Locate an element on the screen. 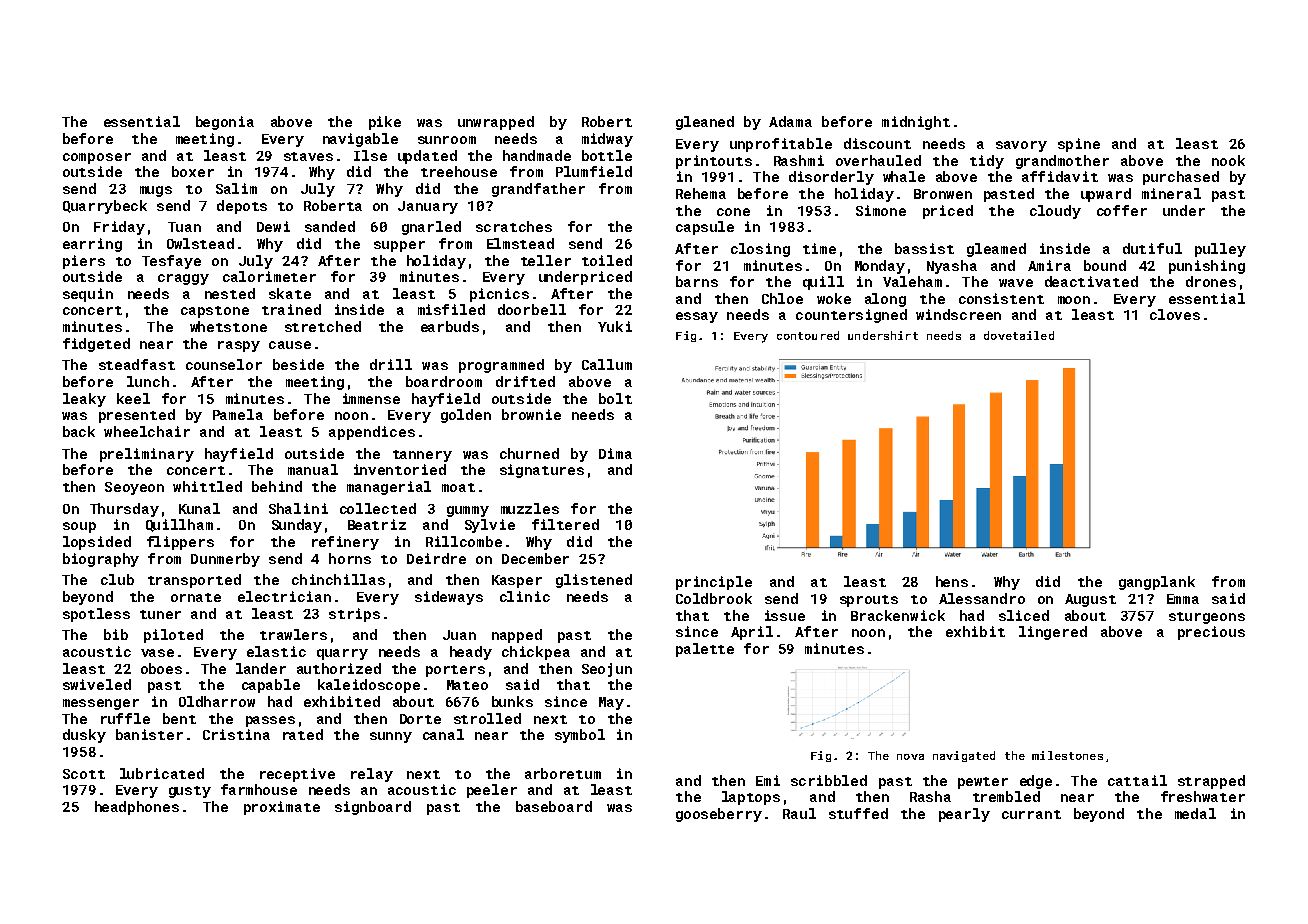  picnics is located at coordinates (499, 295).
